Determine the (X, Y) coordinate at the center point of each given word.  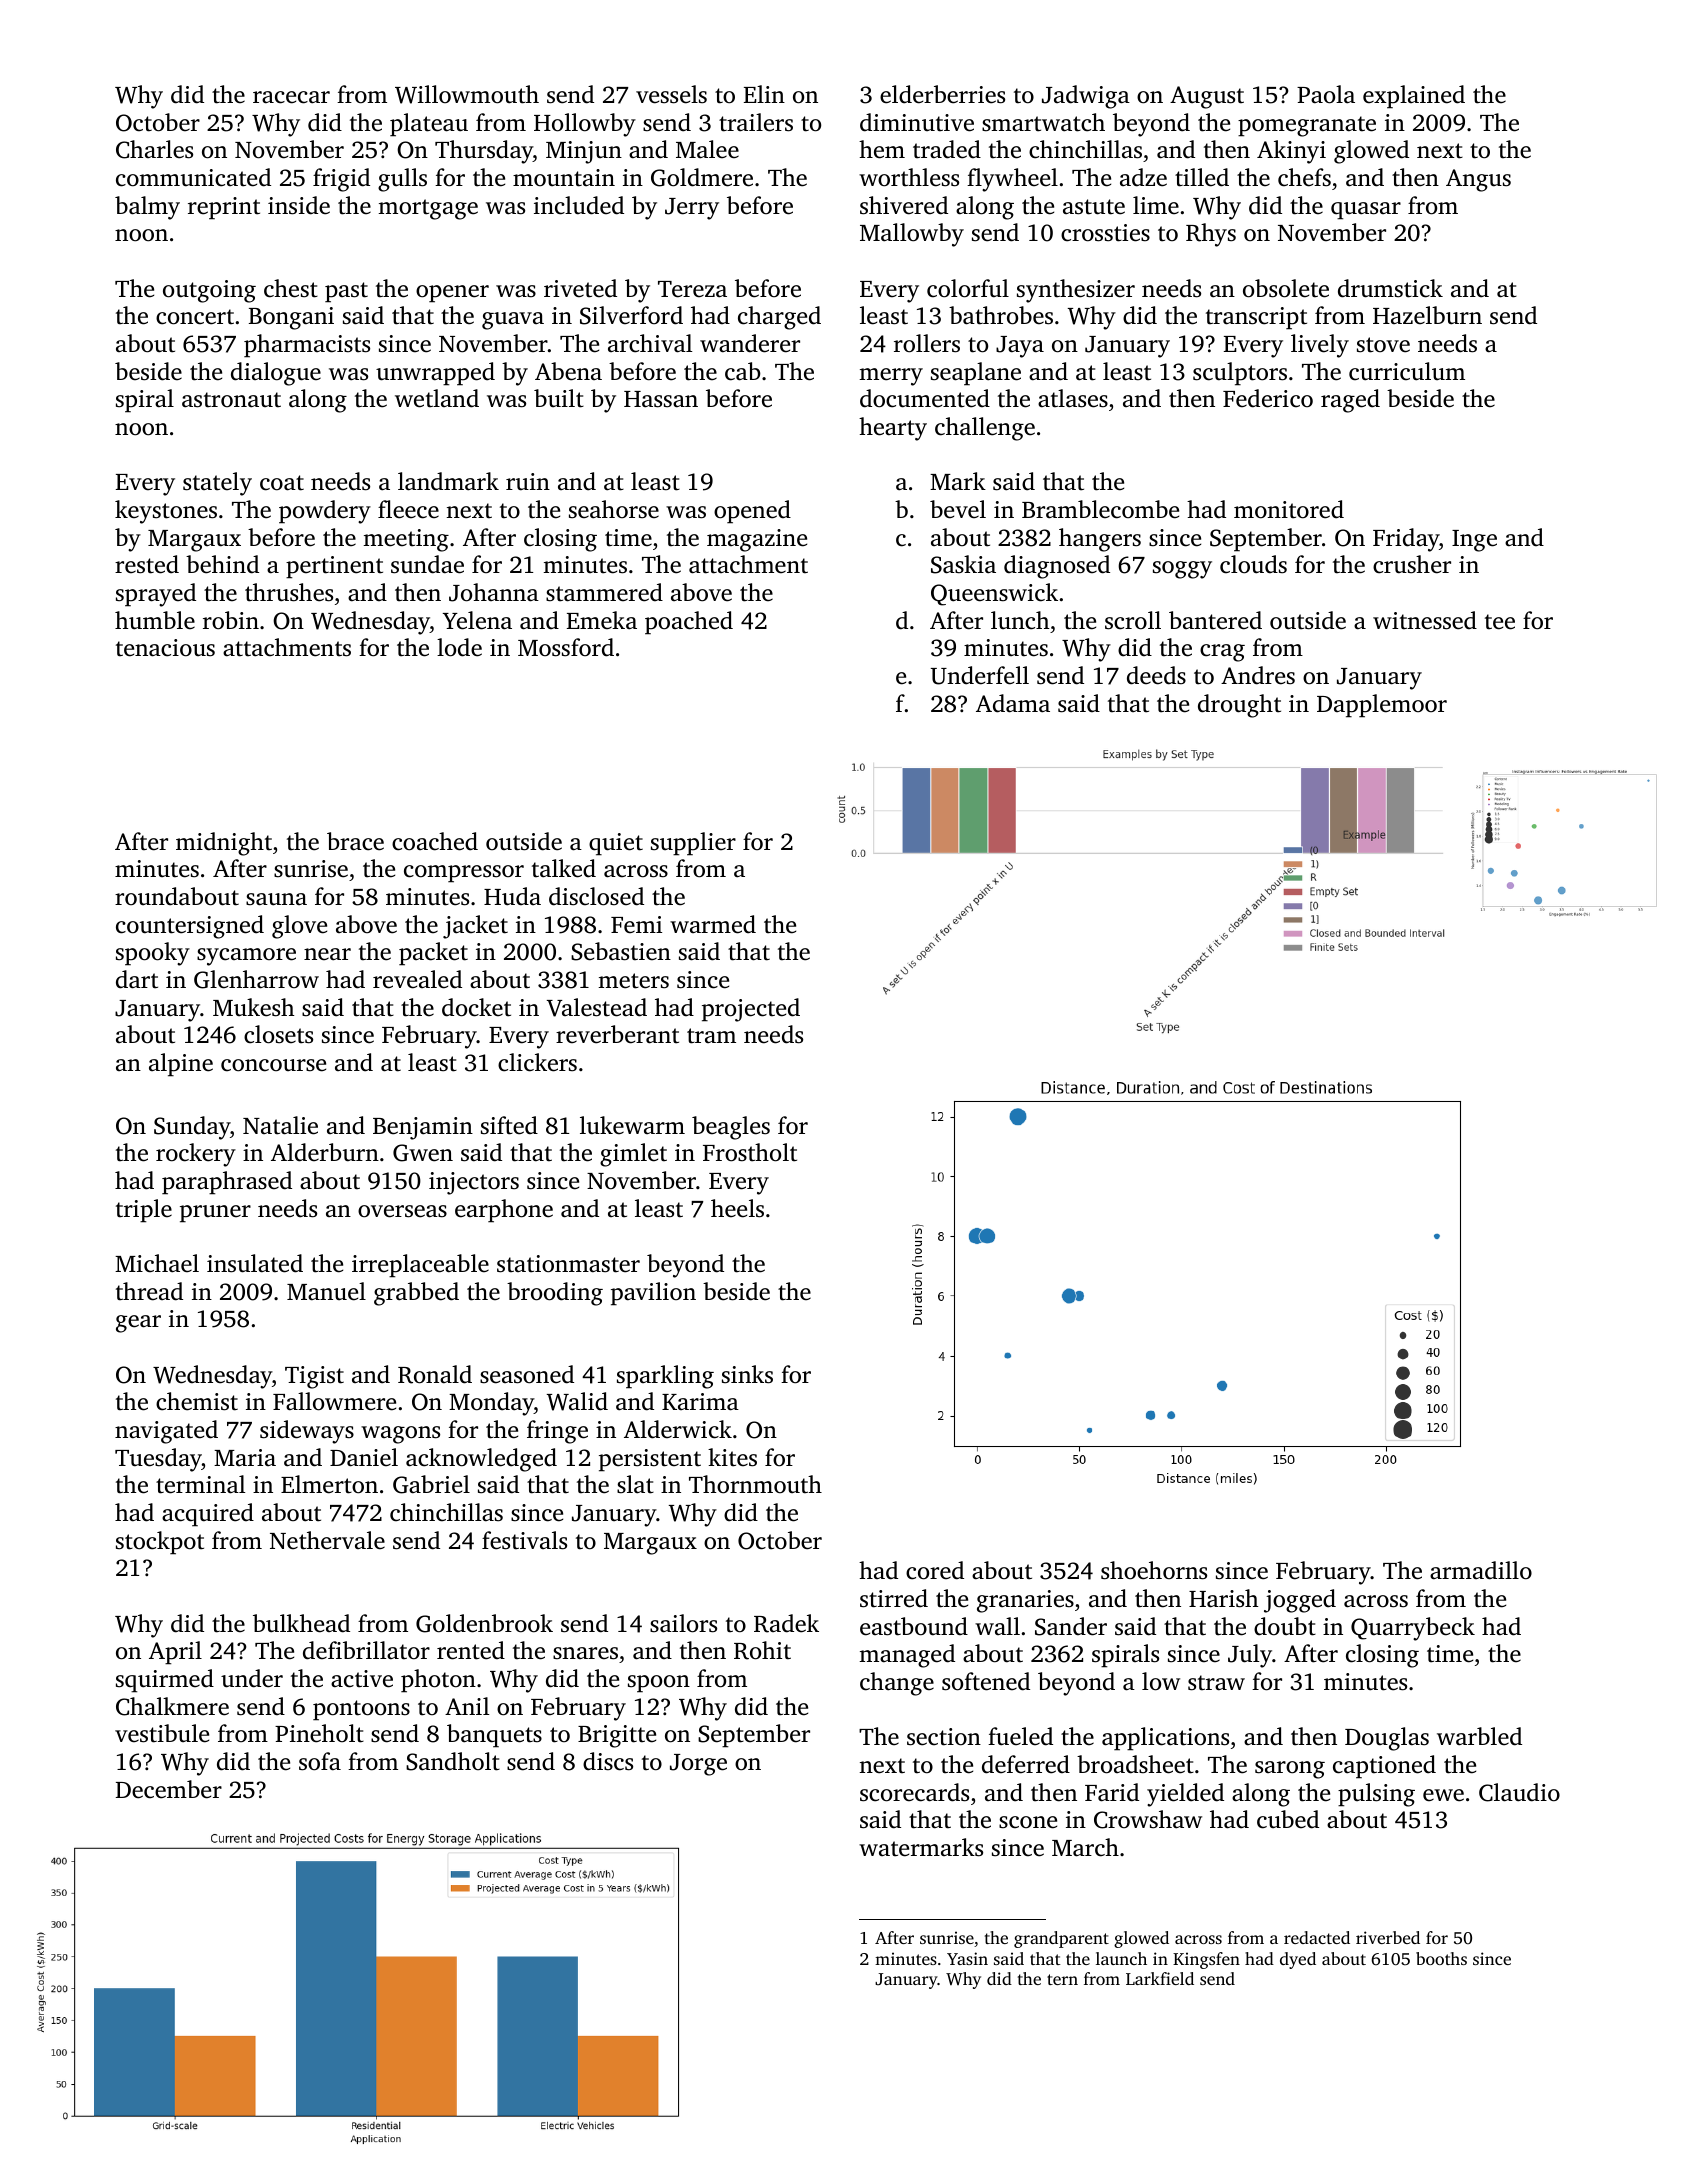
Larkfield (1160, 1978)
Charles (154, 149)
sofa (320, 1761)
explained (1414, 97)
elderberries (942, 94)
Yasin (967, 1958)
